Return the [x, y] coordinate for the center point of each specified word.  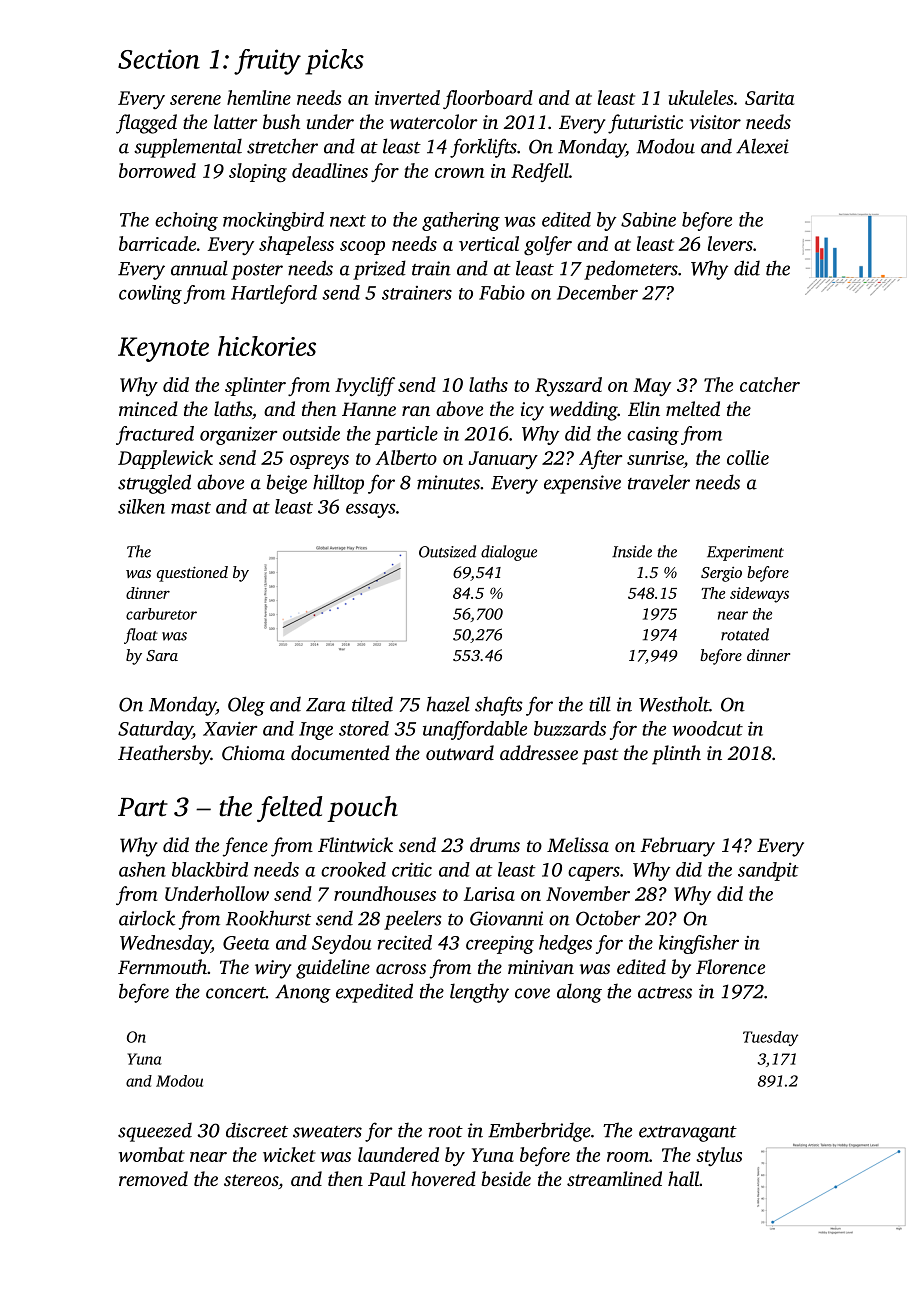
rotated [745, 634]
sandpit [768, 871]
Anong [303, 993]
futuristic [645, 124]
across [401, 969]
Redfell [540, 172]
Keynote [163, 349]
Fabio [502, 292]
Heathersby [164, 755]
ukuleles [701, 97]
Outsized [447, 551]
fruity [267, 62]
